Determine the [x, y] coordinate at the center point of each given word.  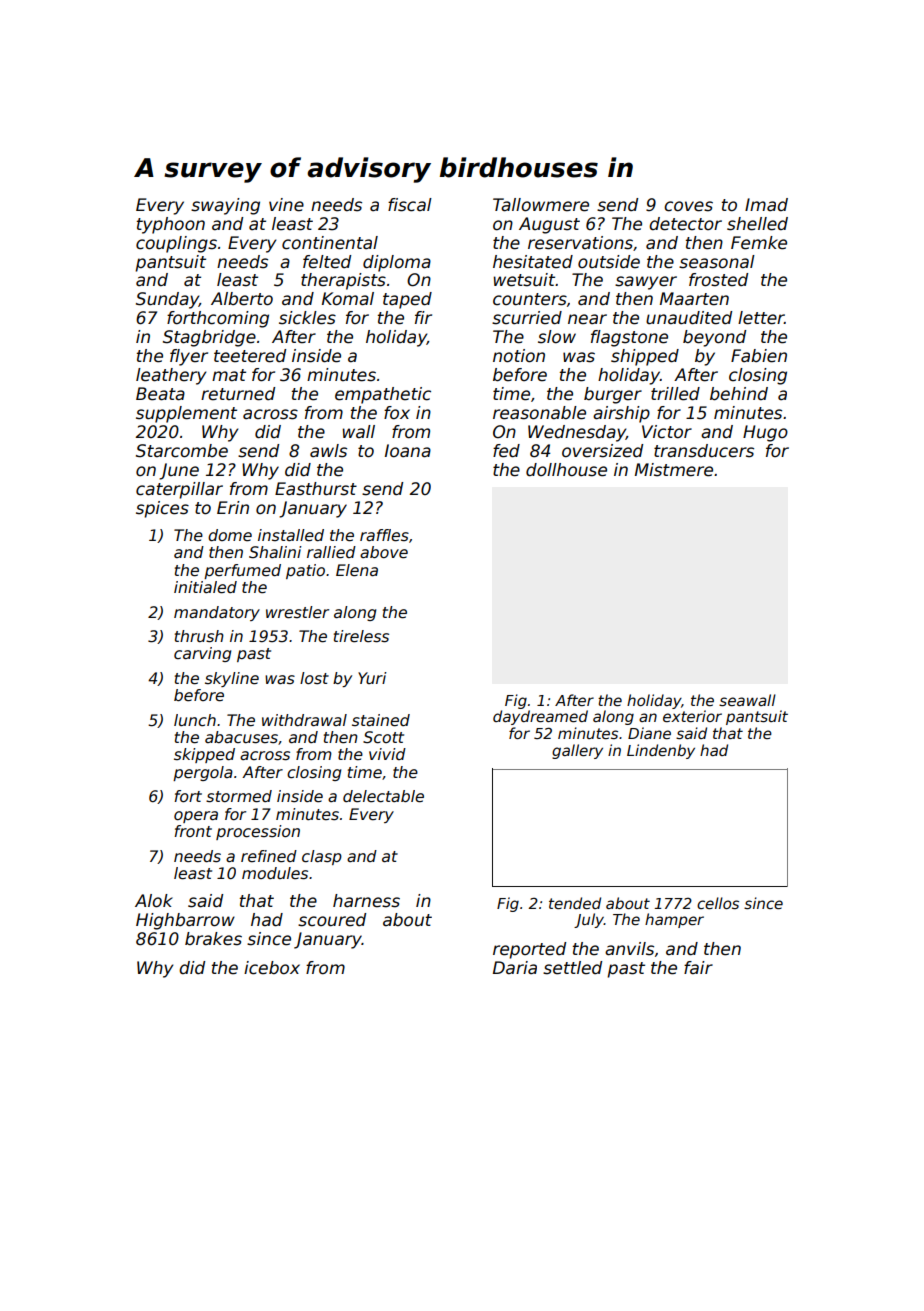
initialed [205, 587]
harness [366, 901]
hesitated [533, 262]
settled [572, 968]
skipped [204, 755]
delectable [383, 796]
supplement [186, 414]
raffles [384, 535]
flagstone [629, 338]
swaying [225, 206]
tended [575, 903]
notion [519, 356]
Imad [766, 204]
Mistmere [674, 470]
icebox [272, 968]
